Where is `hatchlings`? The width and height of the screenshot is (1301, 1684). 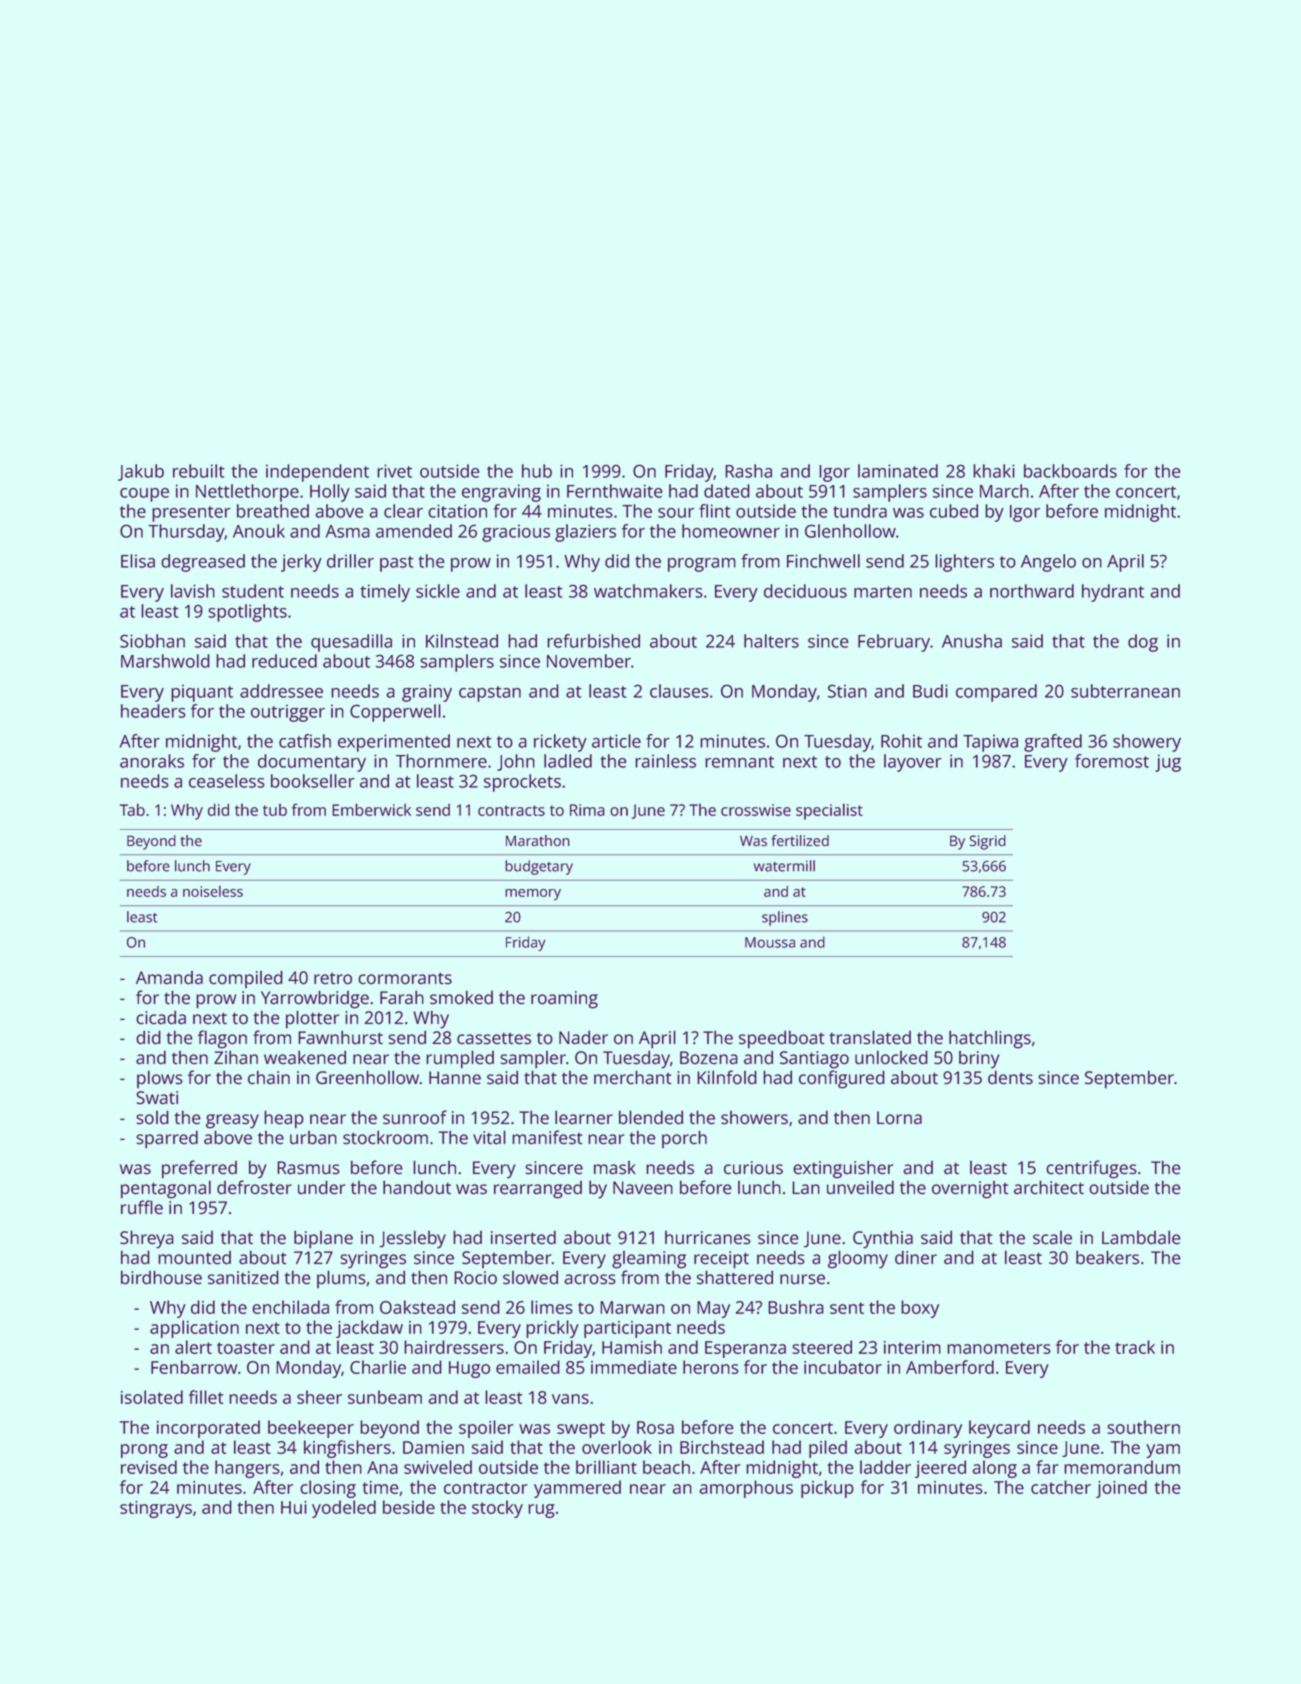
hatchlings is located at coordinates (990, 1039).
